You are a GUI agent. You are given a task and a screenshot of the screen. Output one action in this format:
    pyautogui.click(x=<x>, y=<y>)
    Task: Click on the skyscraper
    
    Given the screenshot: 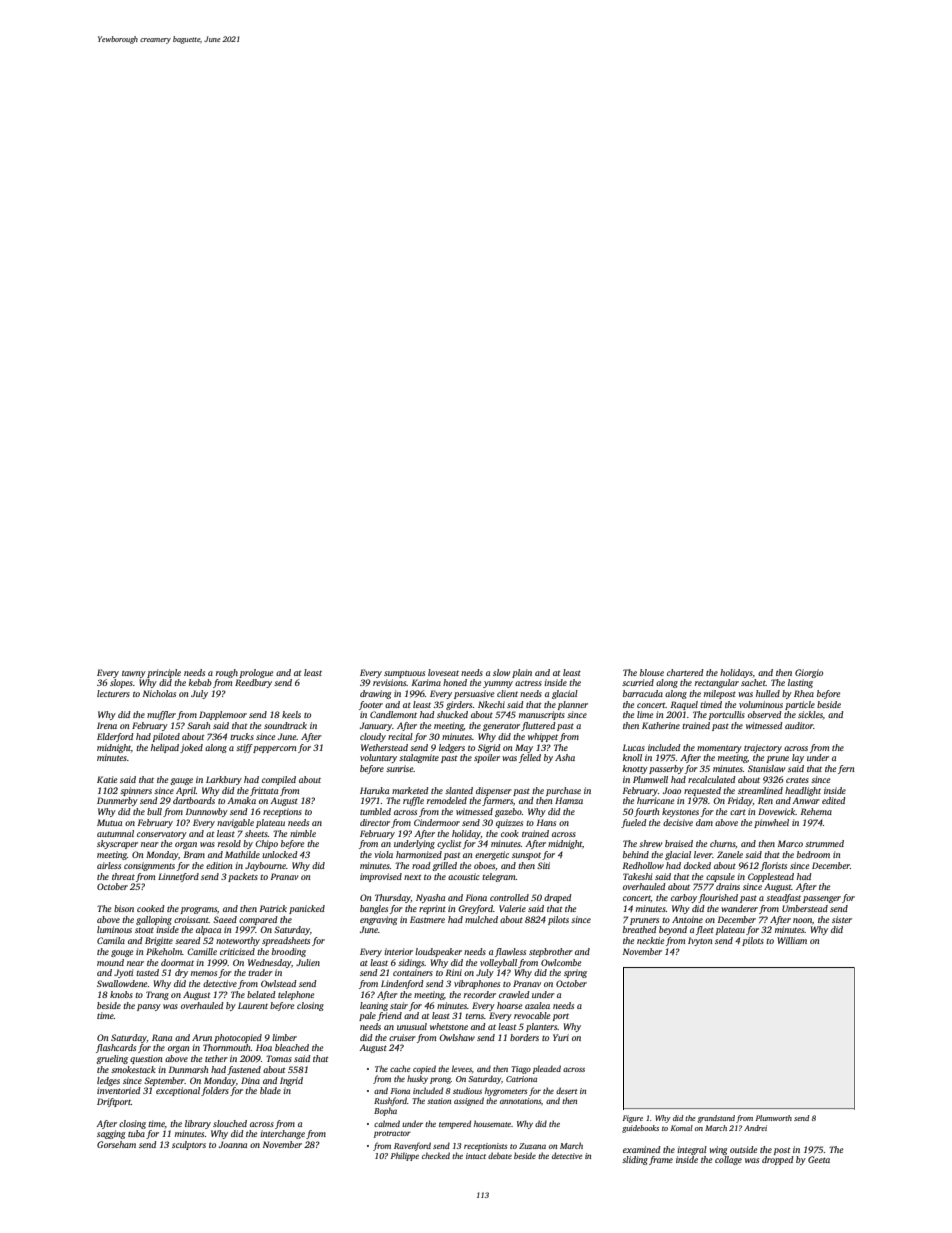 What is the action you would take?
    pyautogui.click(x=117, y=844)
